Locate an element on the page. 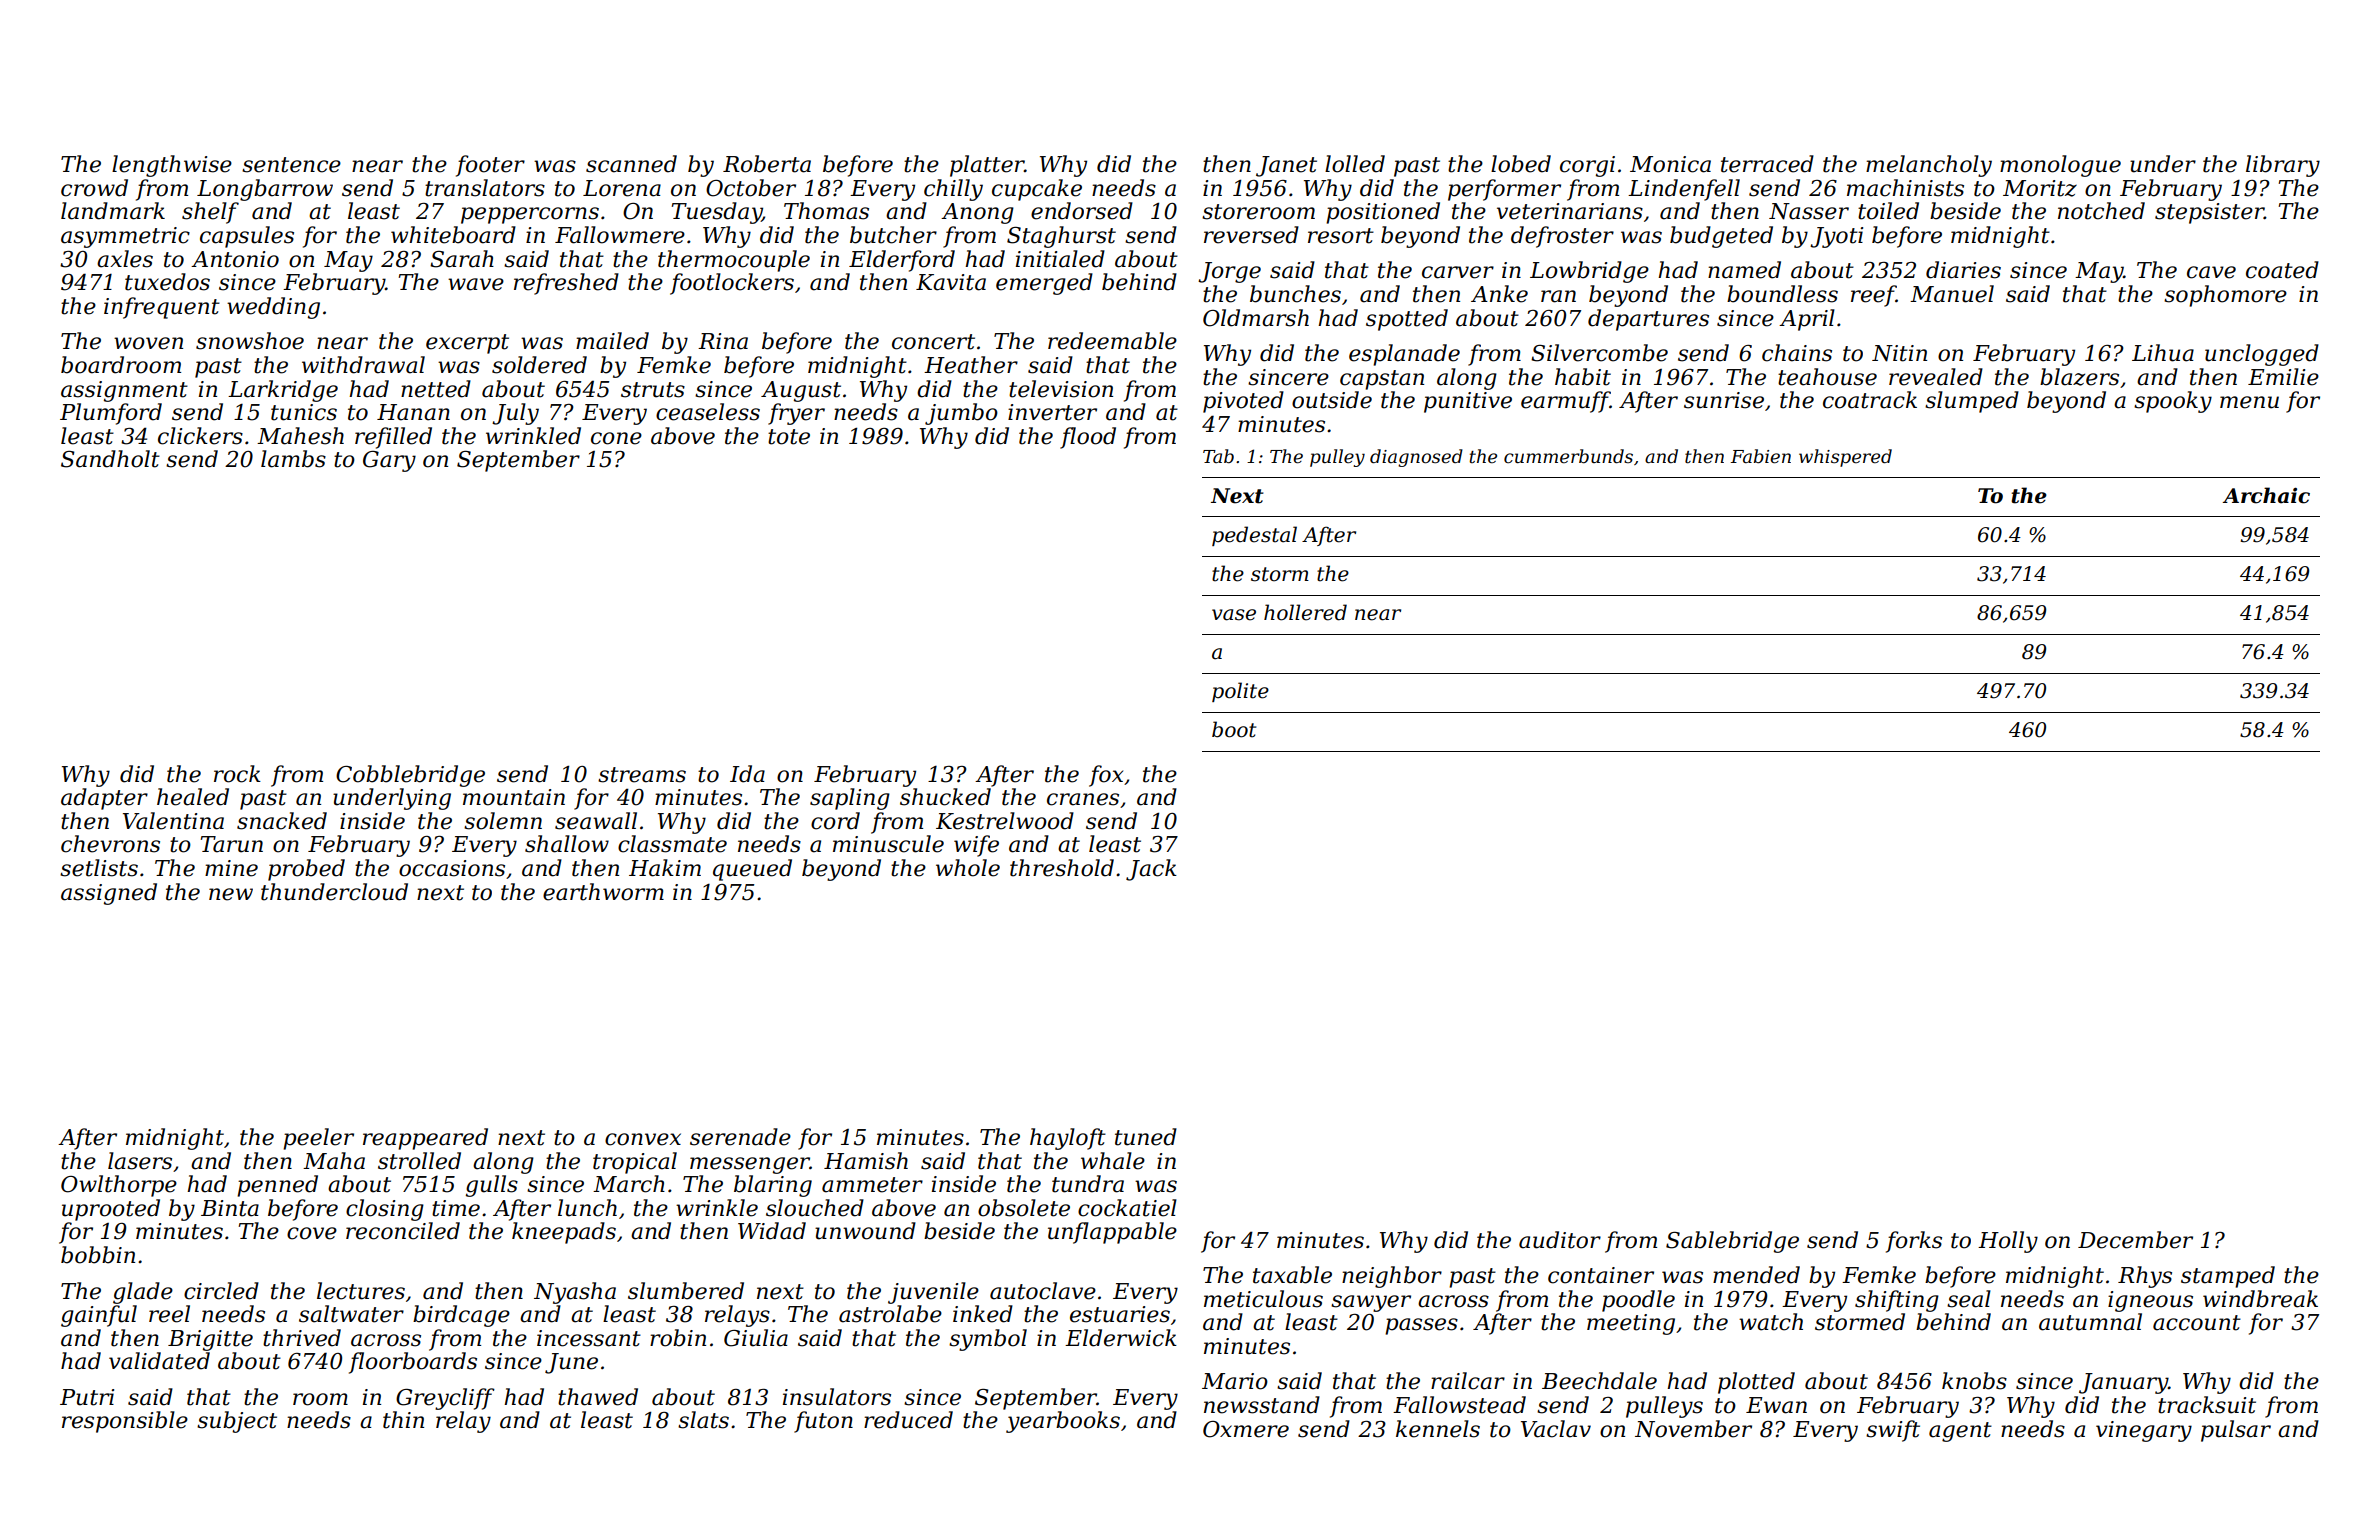  rock is located at coordinates (237, 774).
